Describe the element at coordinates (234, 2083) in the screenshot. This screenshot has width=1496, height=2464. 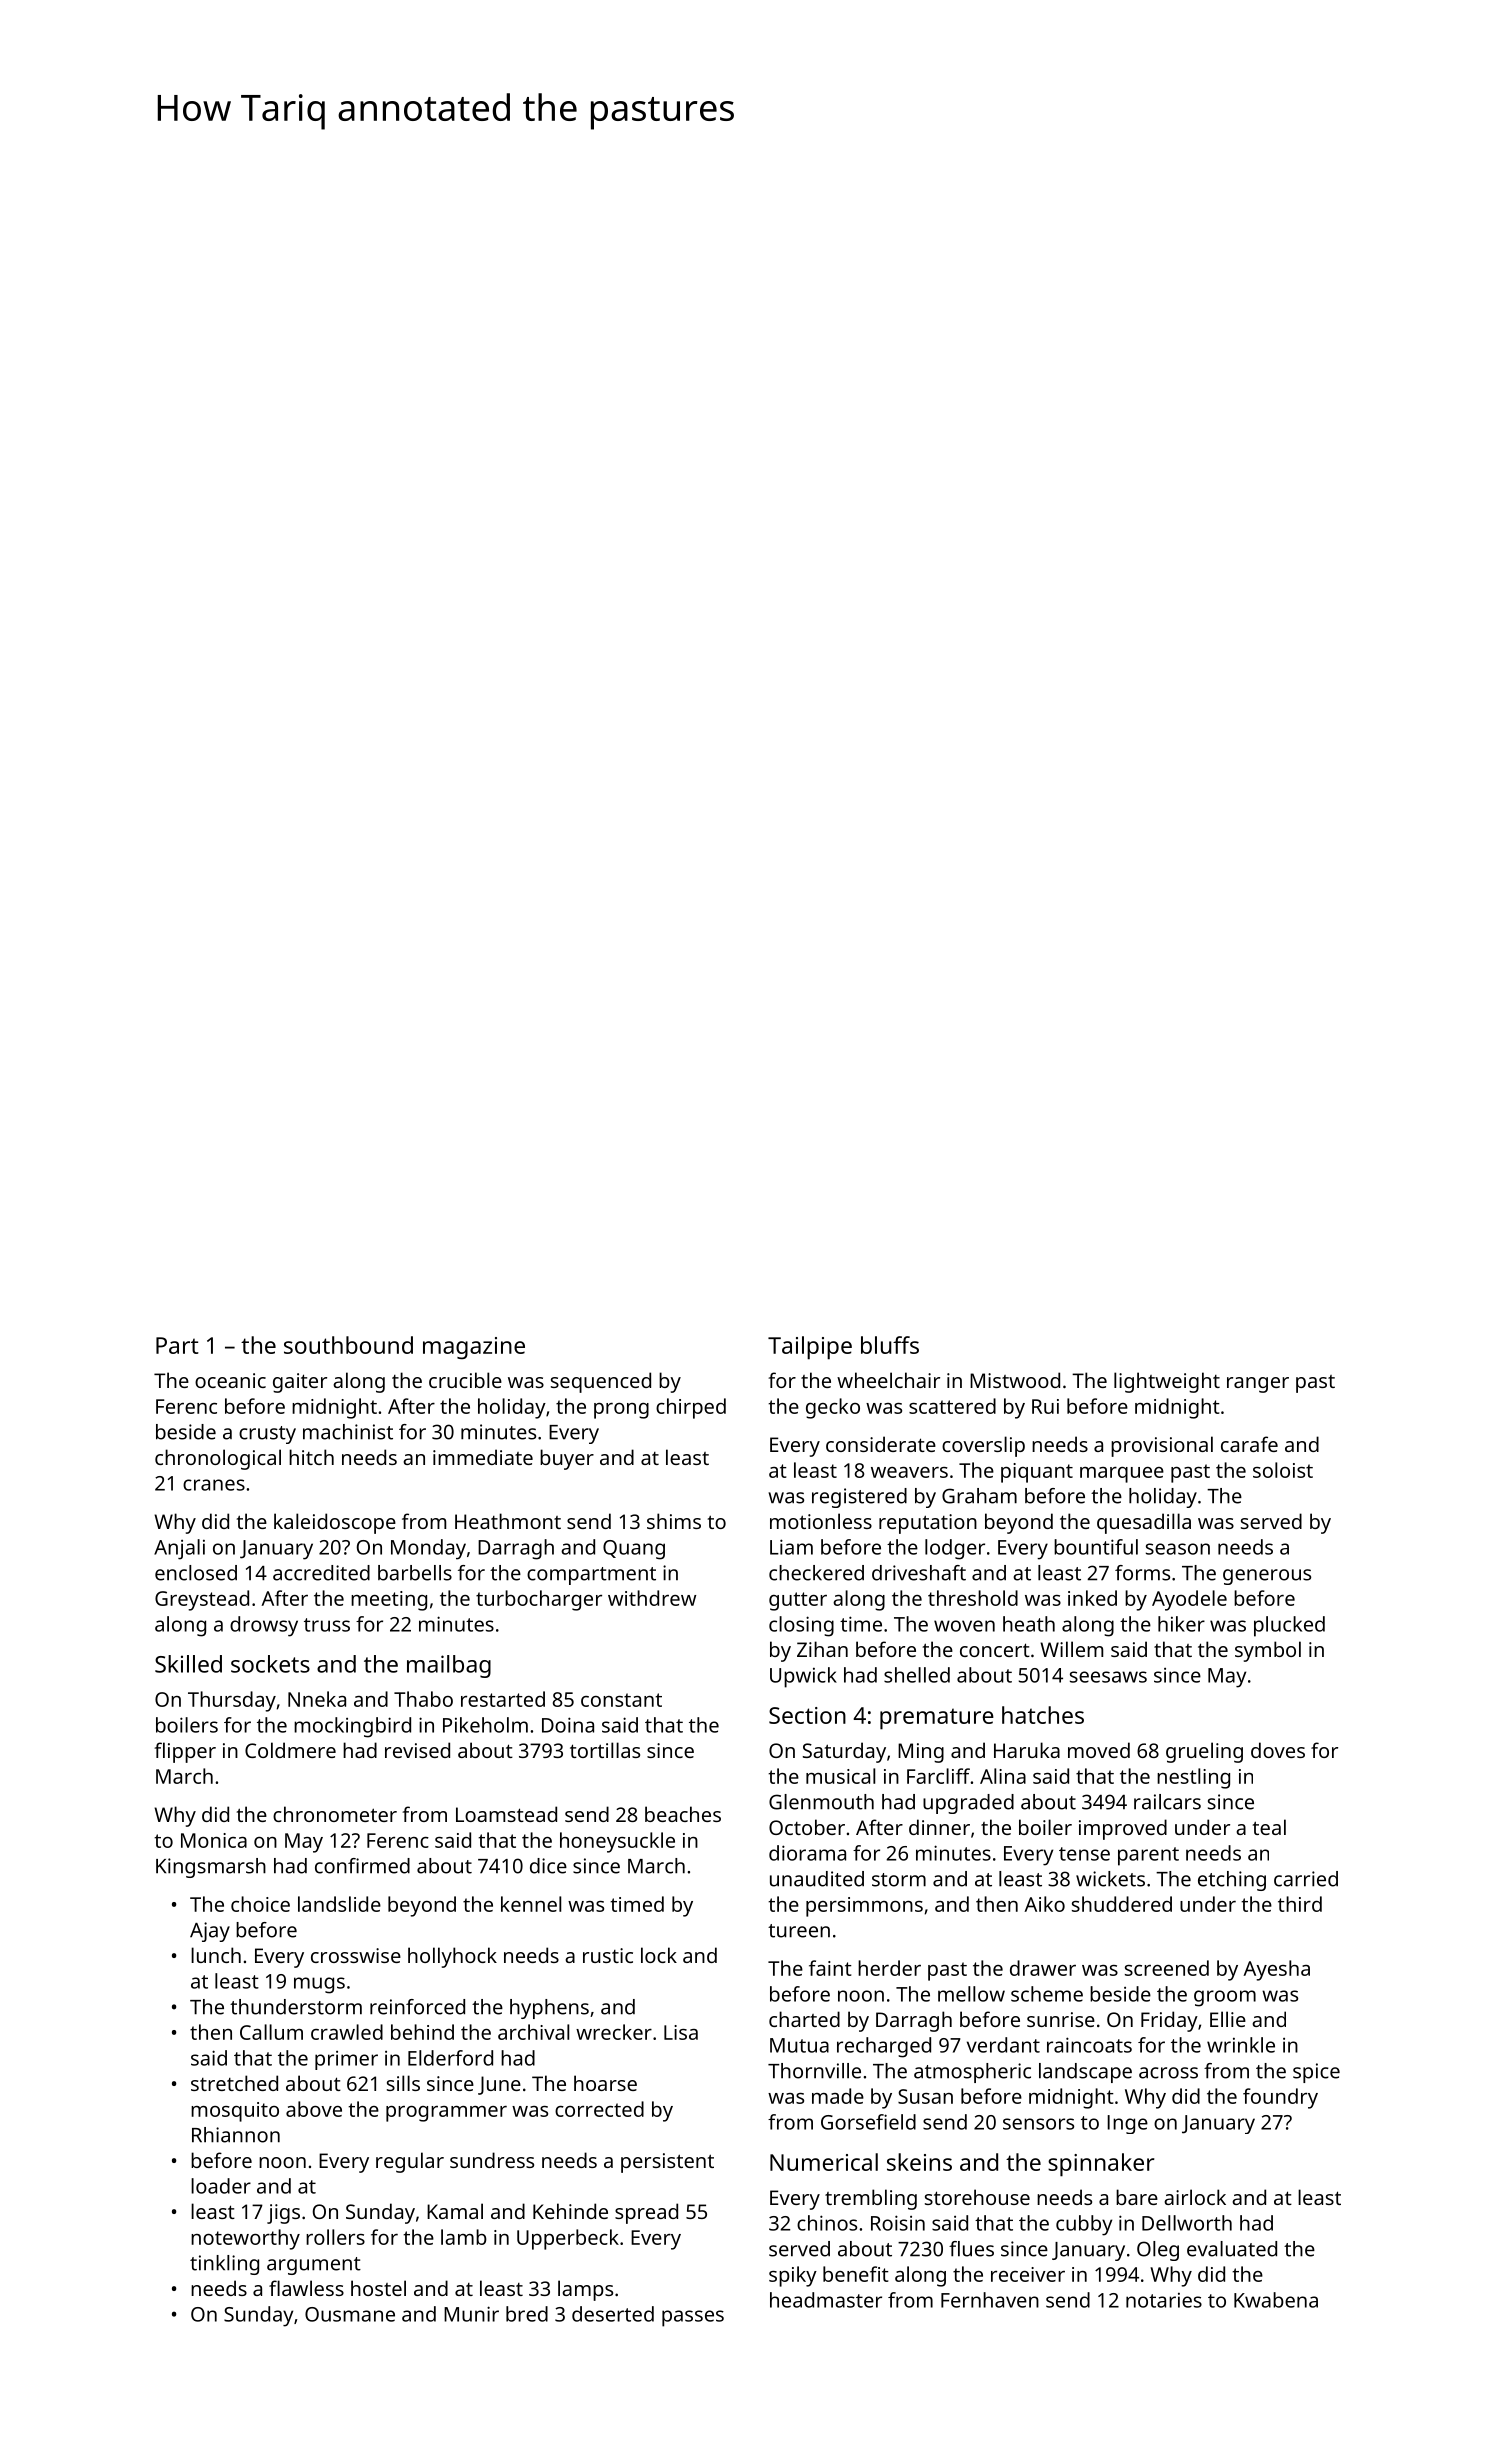
I see `stretched` at that location.
